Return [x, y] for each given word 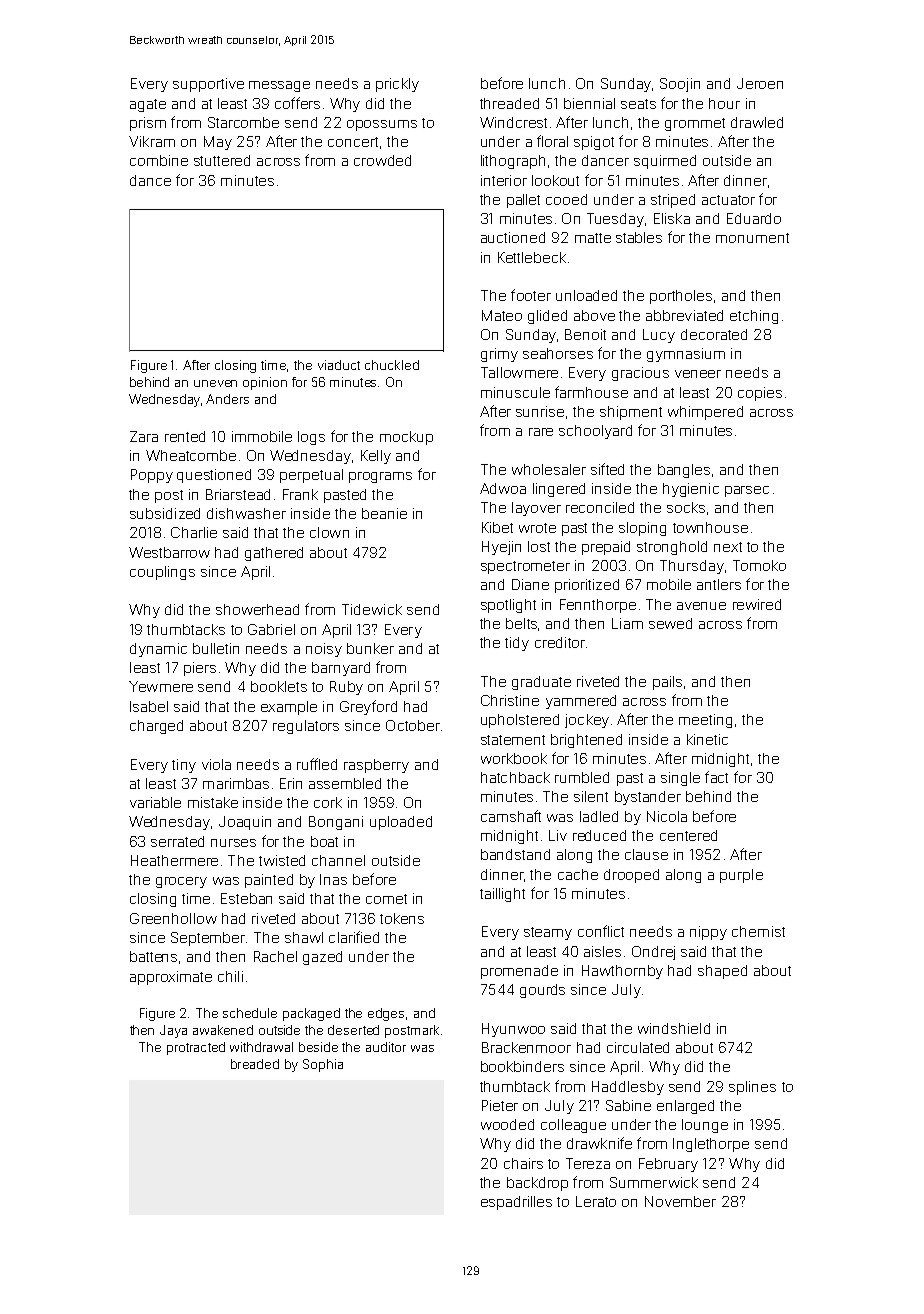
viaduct [339, 365]
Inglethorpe [711, 1145]
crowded [382, 160]
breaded [255, 1064]
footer [531, 295]
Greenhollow [173, 918]
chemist [758, 931]
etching [754, 317]
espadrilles [516, 1203]
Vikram [152, 141]
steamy [548, 933]
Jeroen [760, 83]
